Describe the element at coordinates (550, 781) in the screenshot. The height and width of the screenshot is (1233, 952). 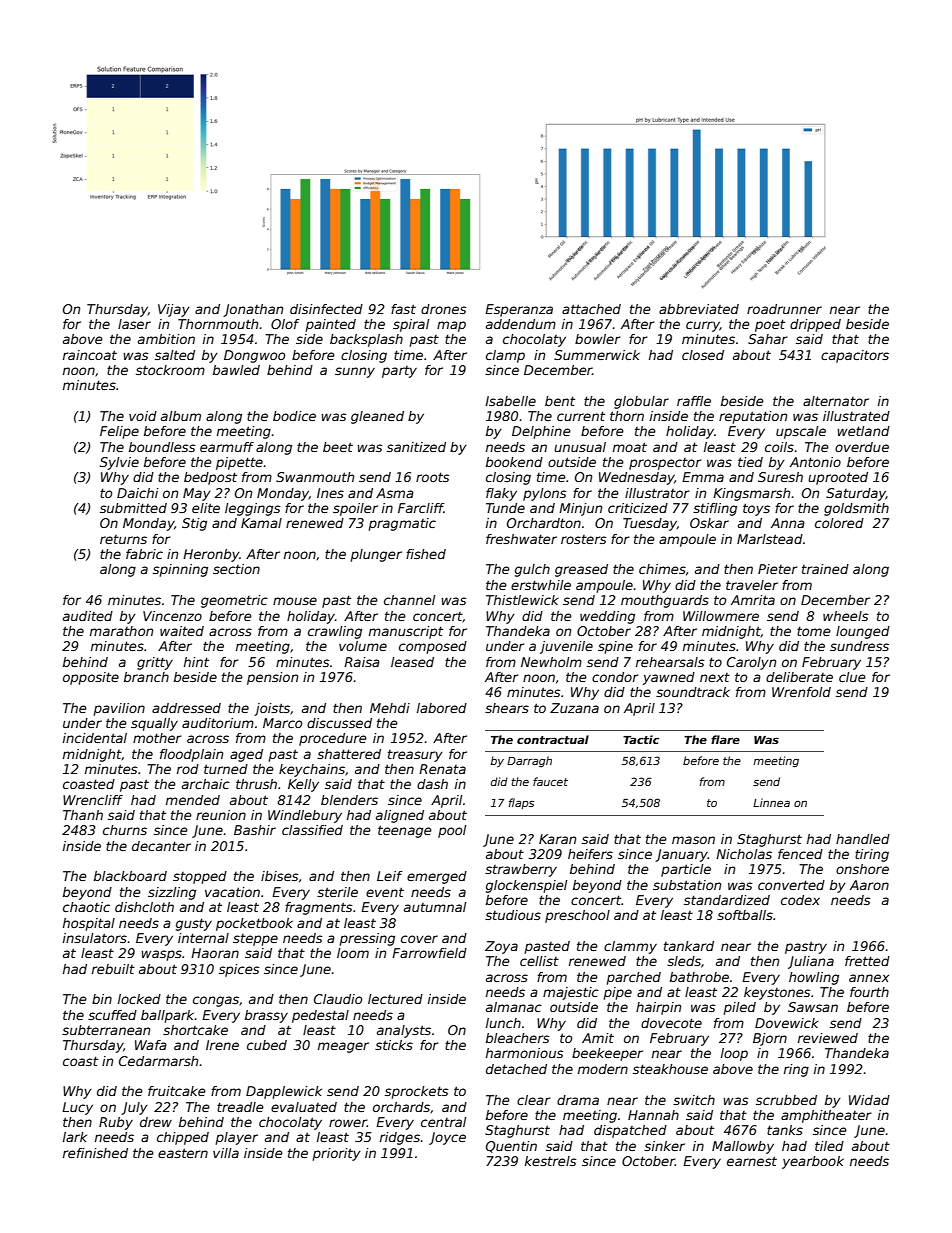
I see `faucet` at that location.
